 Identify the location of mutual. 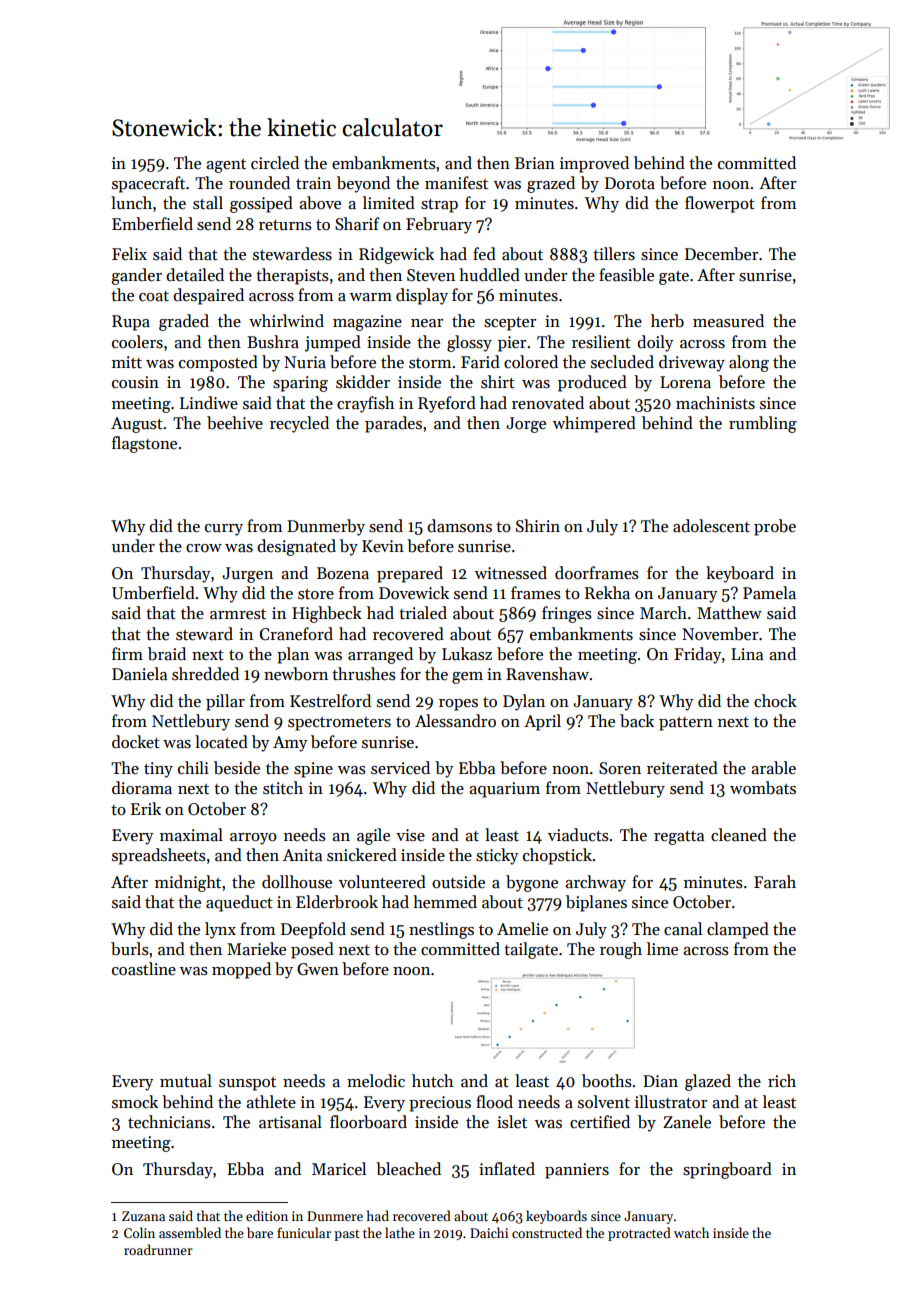
(186, 1081).
